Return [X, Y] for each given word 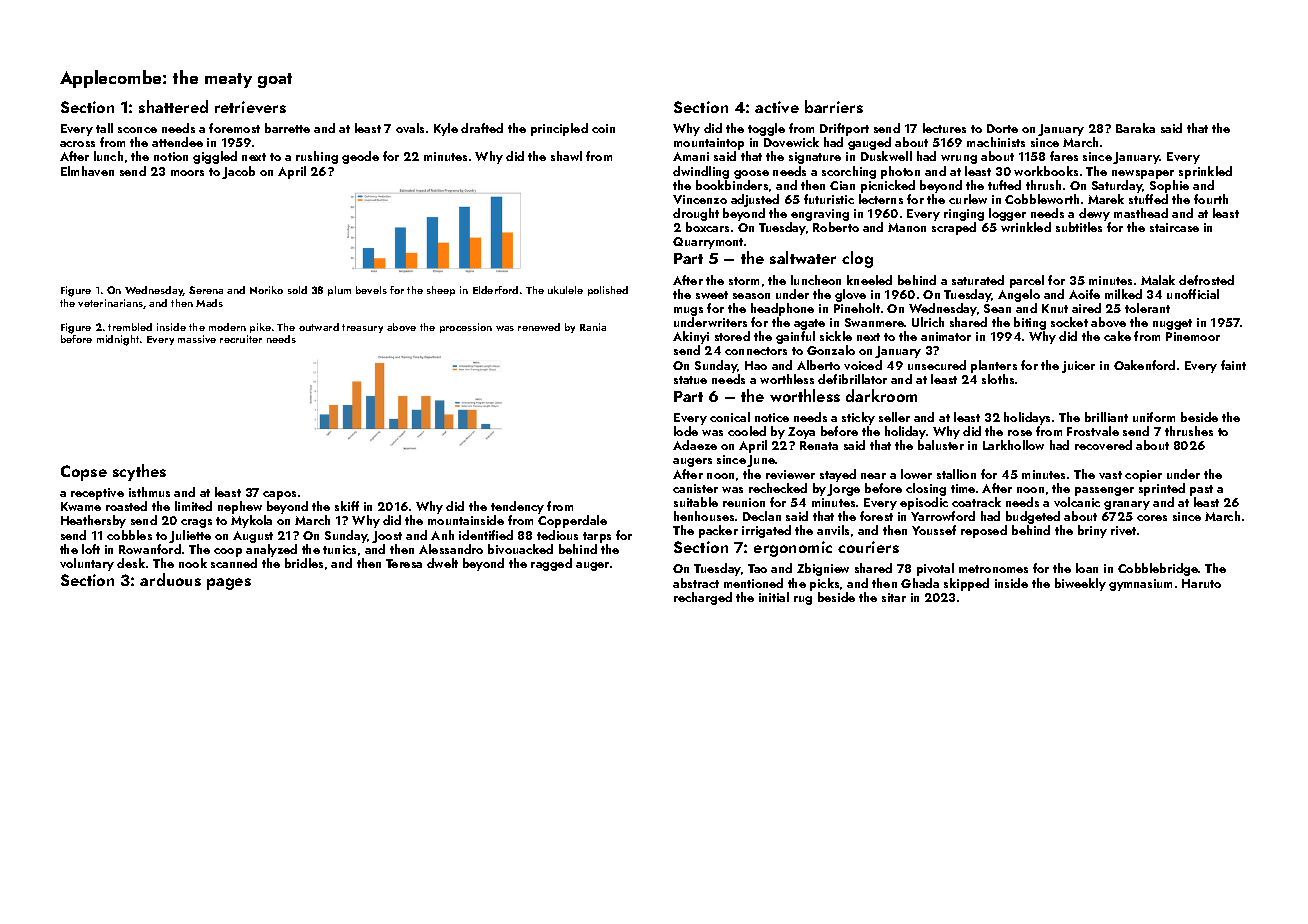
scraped [954, 228]
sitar [894, 597]
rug [803, 600]
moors [187, 173]
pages [229, 584]
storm [744, 281]
